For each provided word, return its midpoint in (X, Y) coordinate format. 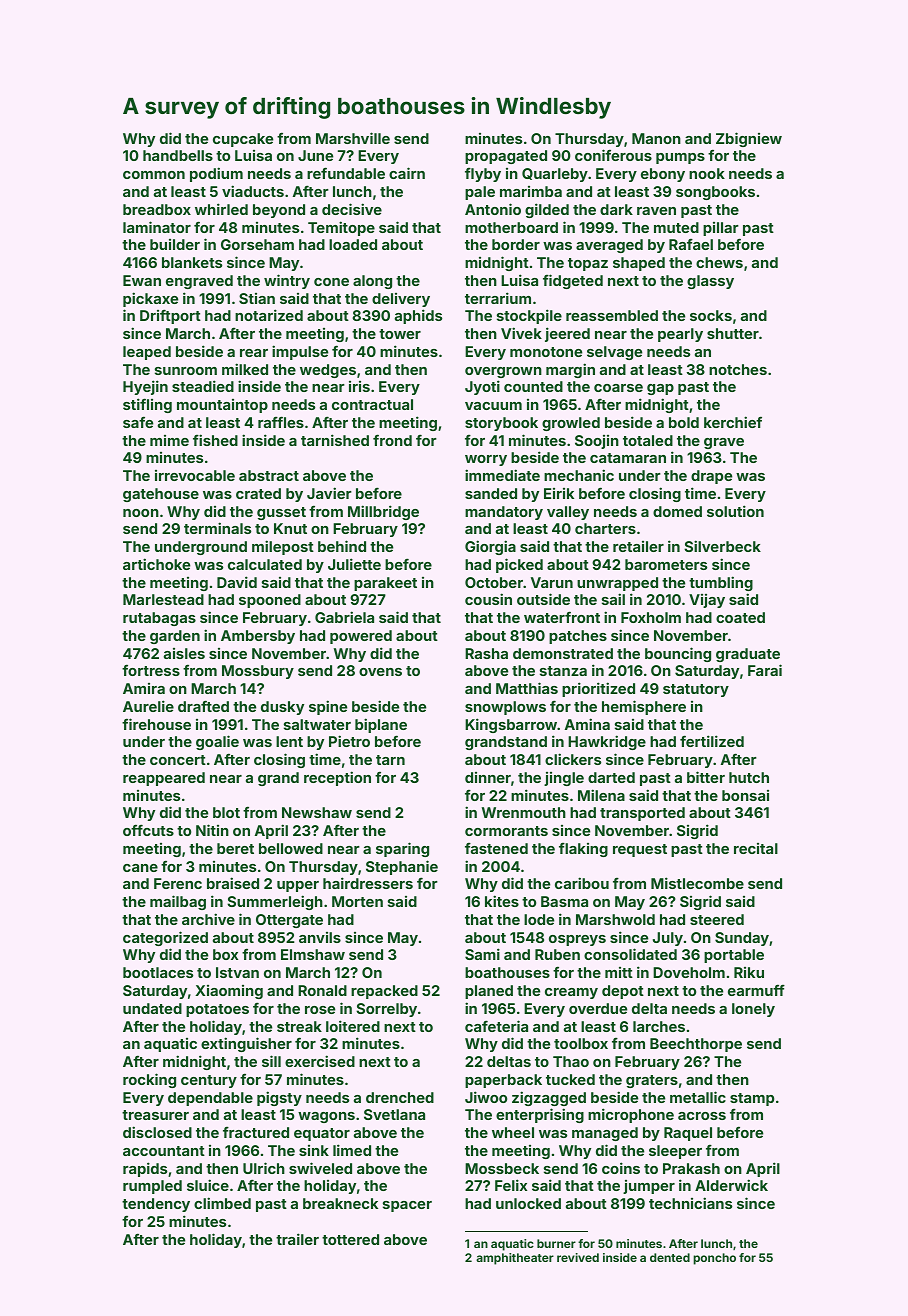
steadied (203, 386)
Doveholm (689, 972)
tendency (156, 1205)
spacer (407, 1206)
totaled (648, 440)
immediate (502, 475)
